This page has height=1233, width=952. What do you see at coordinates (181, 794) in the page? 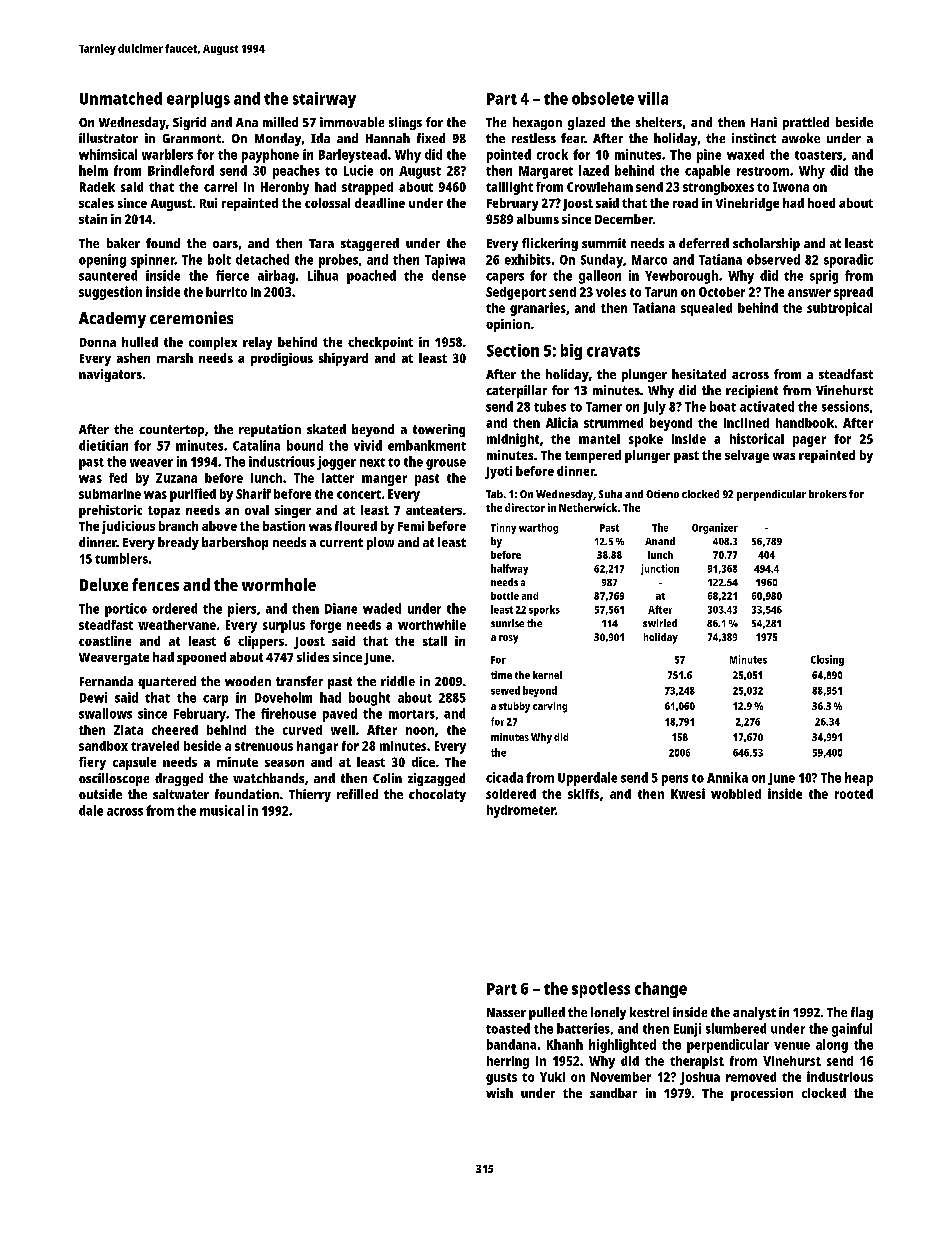
I see `saltwater` at bounding box center [181, 794].
